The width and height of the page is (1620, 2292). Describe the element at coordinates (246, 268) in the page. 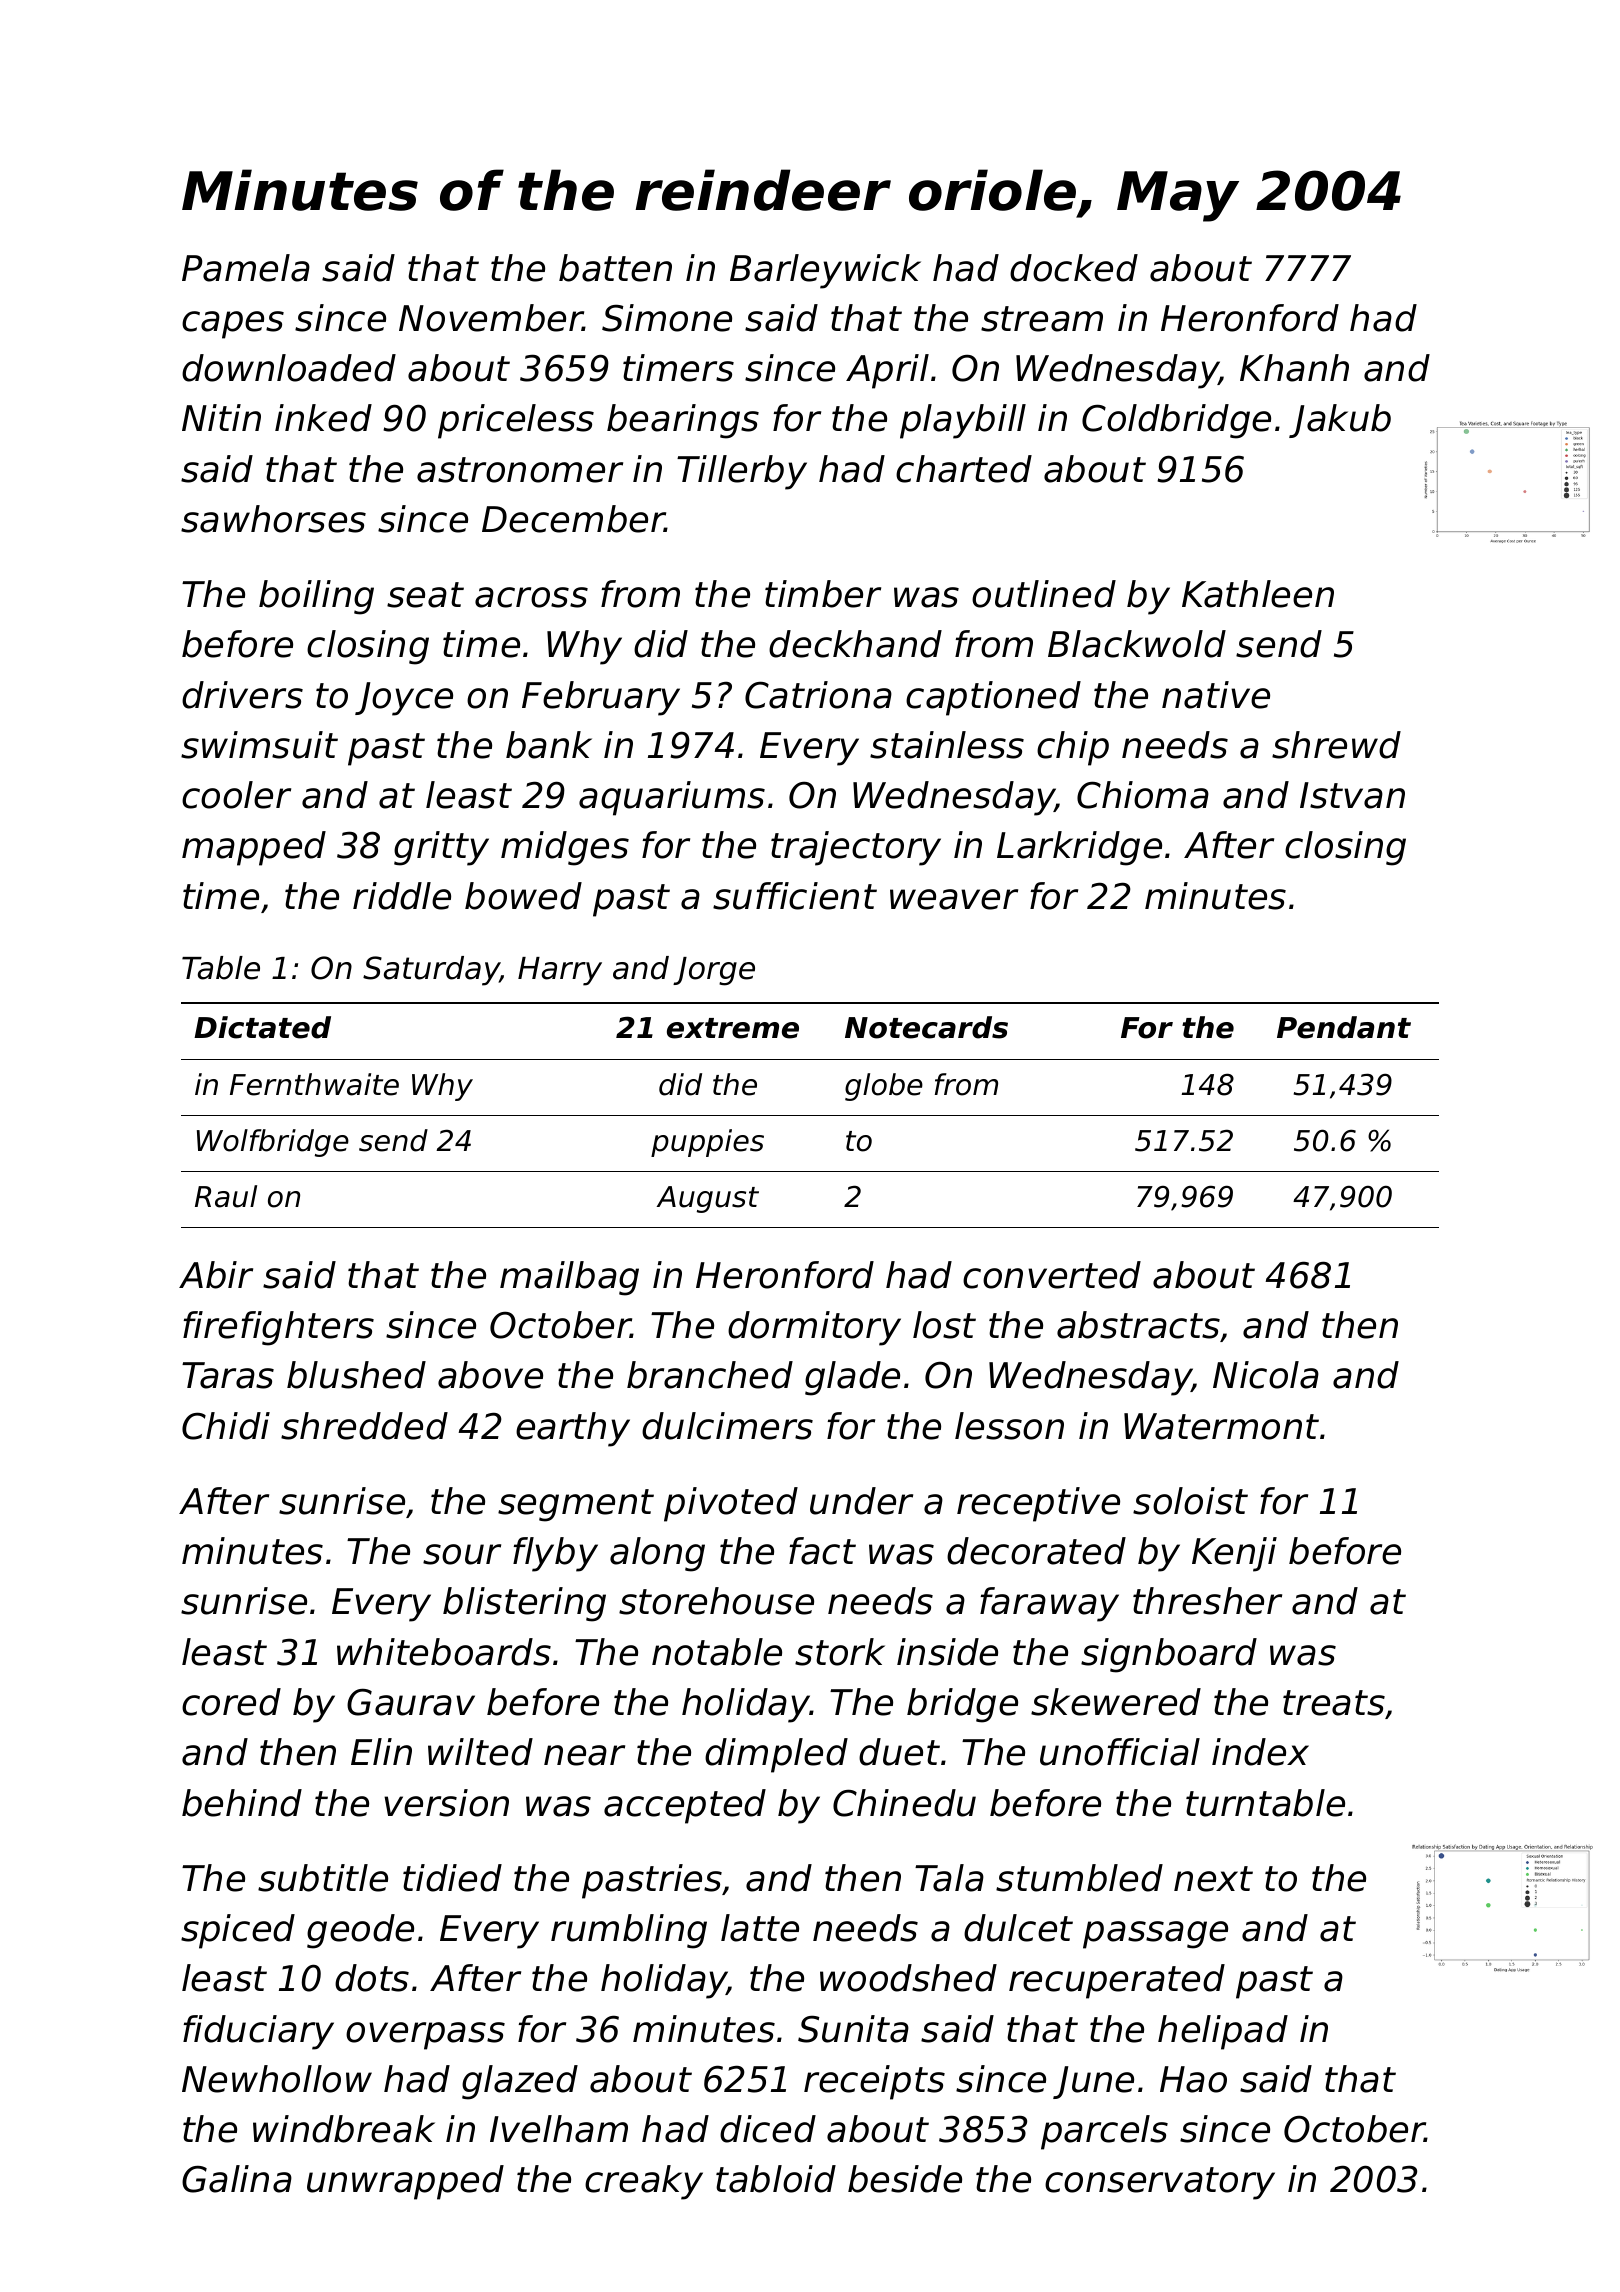

I see `Pamela` at that location.
